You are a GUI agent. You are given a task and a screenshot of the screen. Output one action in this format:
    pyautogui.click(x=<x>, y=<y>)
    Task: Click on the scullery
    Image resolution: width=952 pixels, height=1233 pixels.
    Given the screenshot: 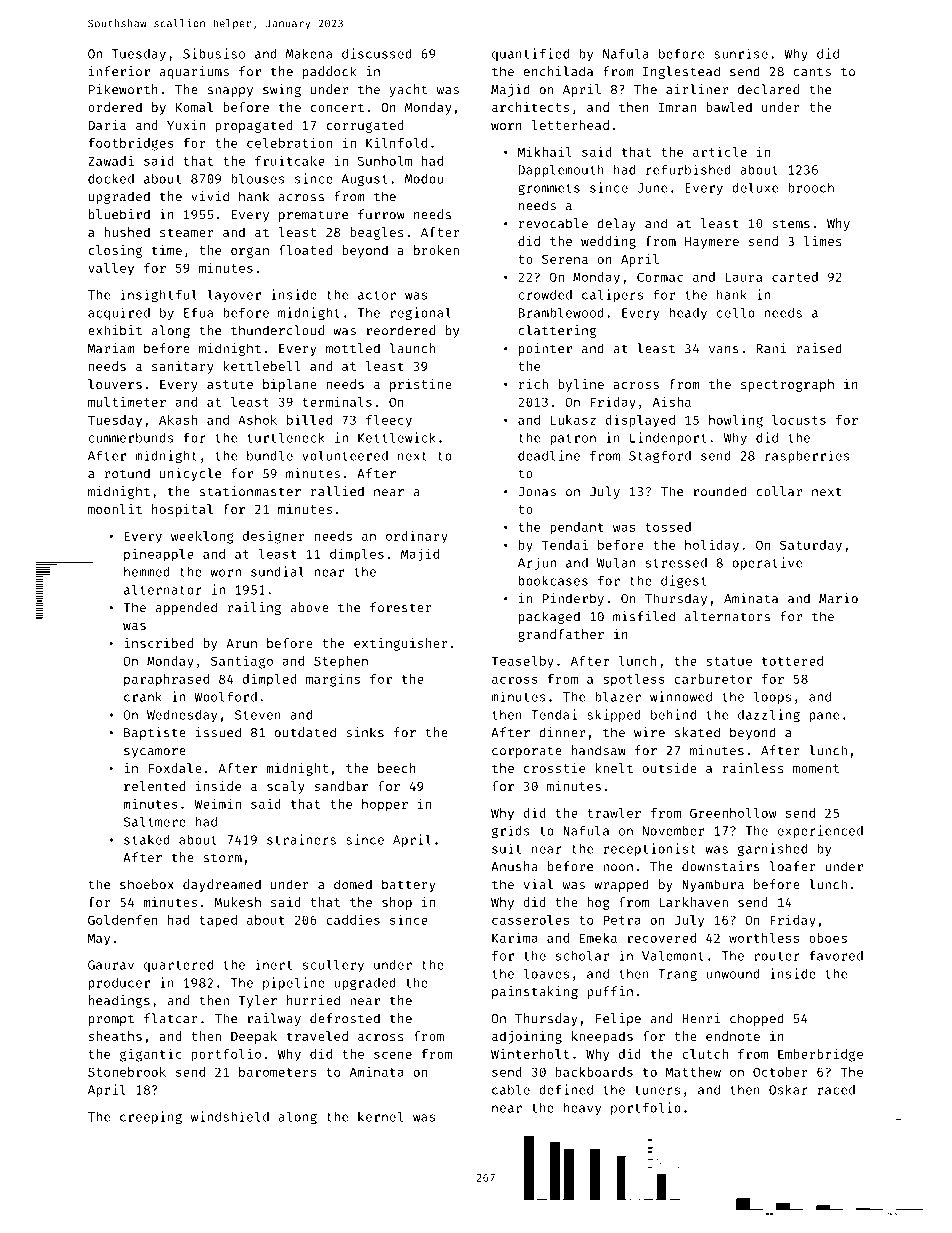 What is the action you would take?
    pyautogui.click(x=333, y=965)
